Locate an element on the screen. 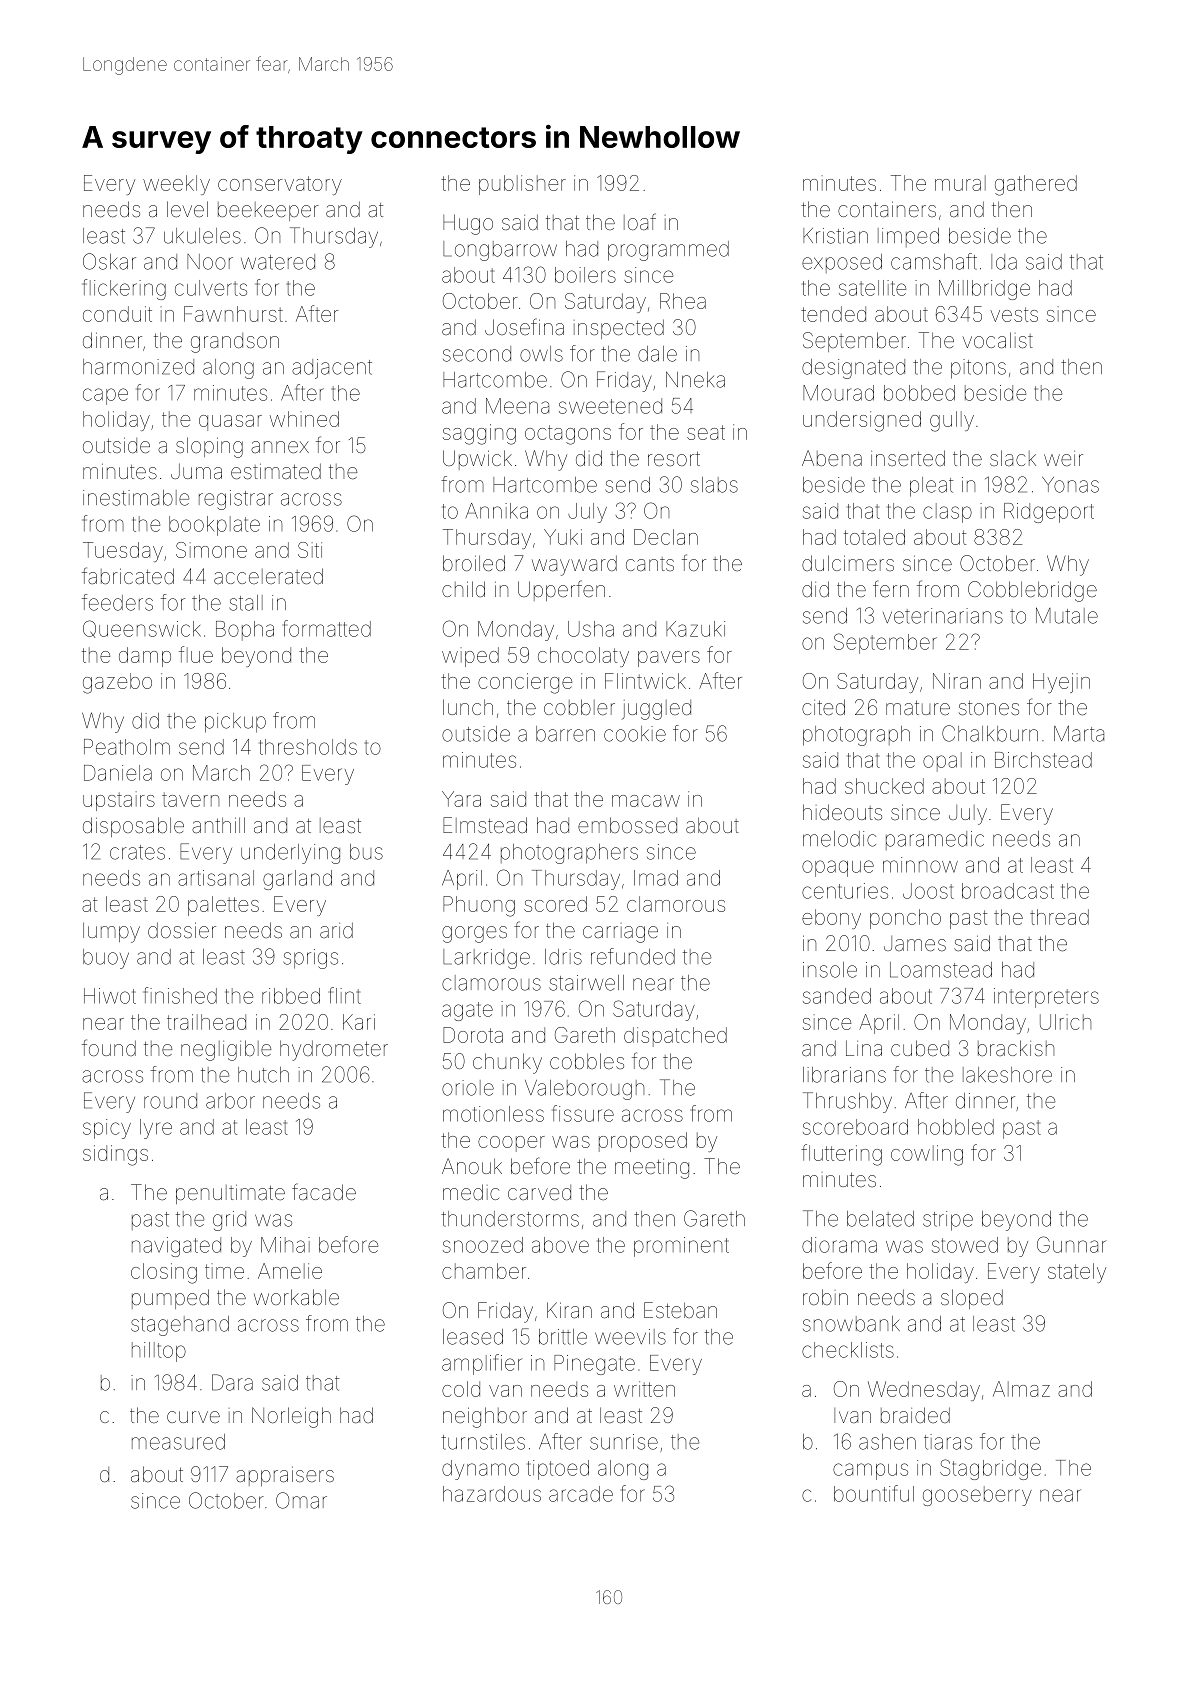 This screenshot has width=1190, height=1683. hobbled is located at coordinates (956, 1127).
